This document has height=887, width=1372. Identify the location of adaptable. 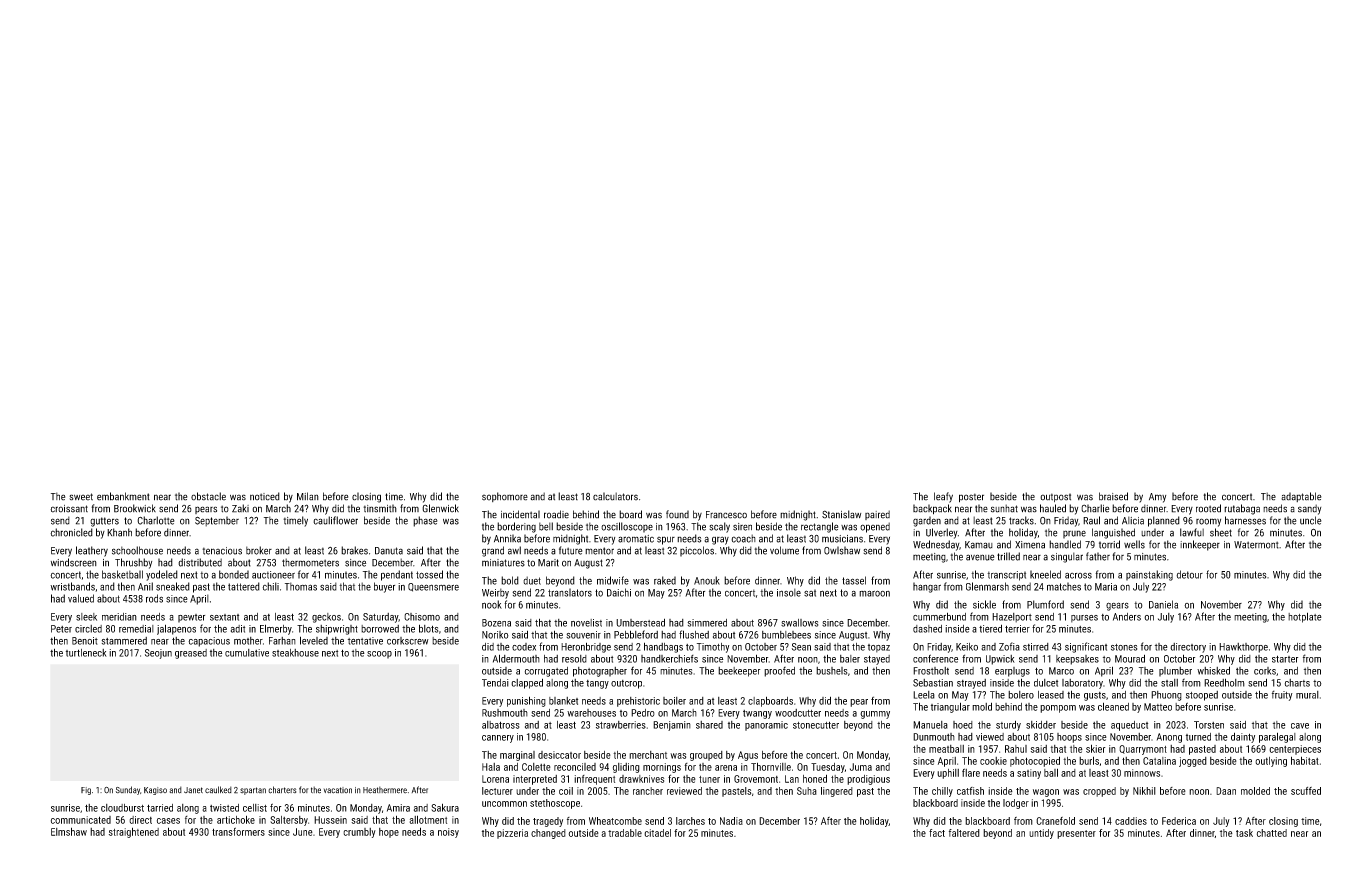
(1301, 497).
